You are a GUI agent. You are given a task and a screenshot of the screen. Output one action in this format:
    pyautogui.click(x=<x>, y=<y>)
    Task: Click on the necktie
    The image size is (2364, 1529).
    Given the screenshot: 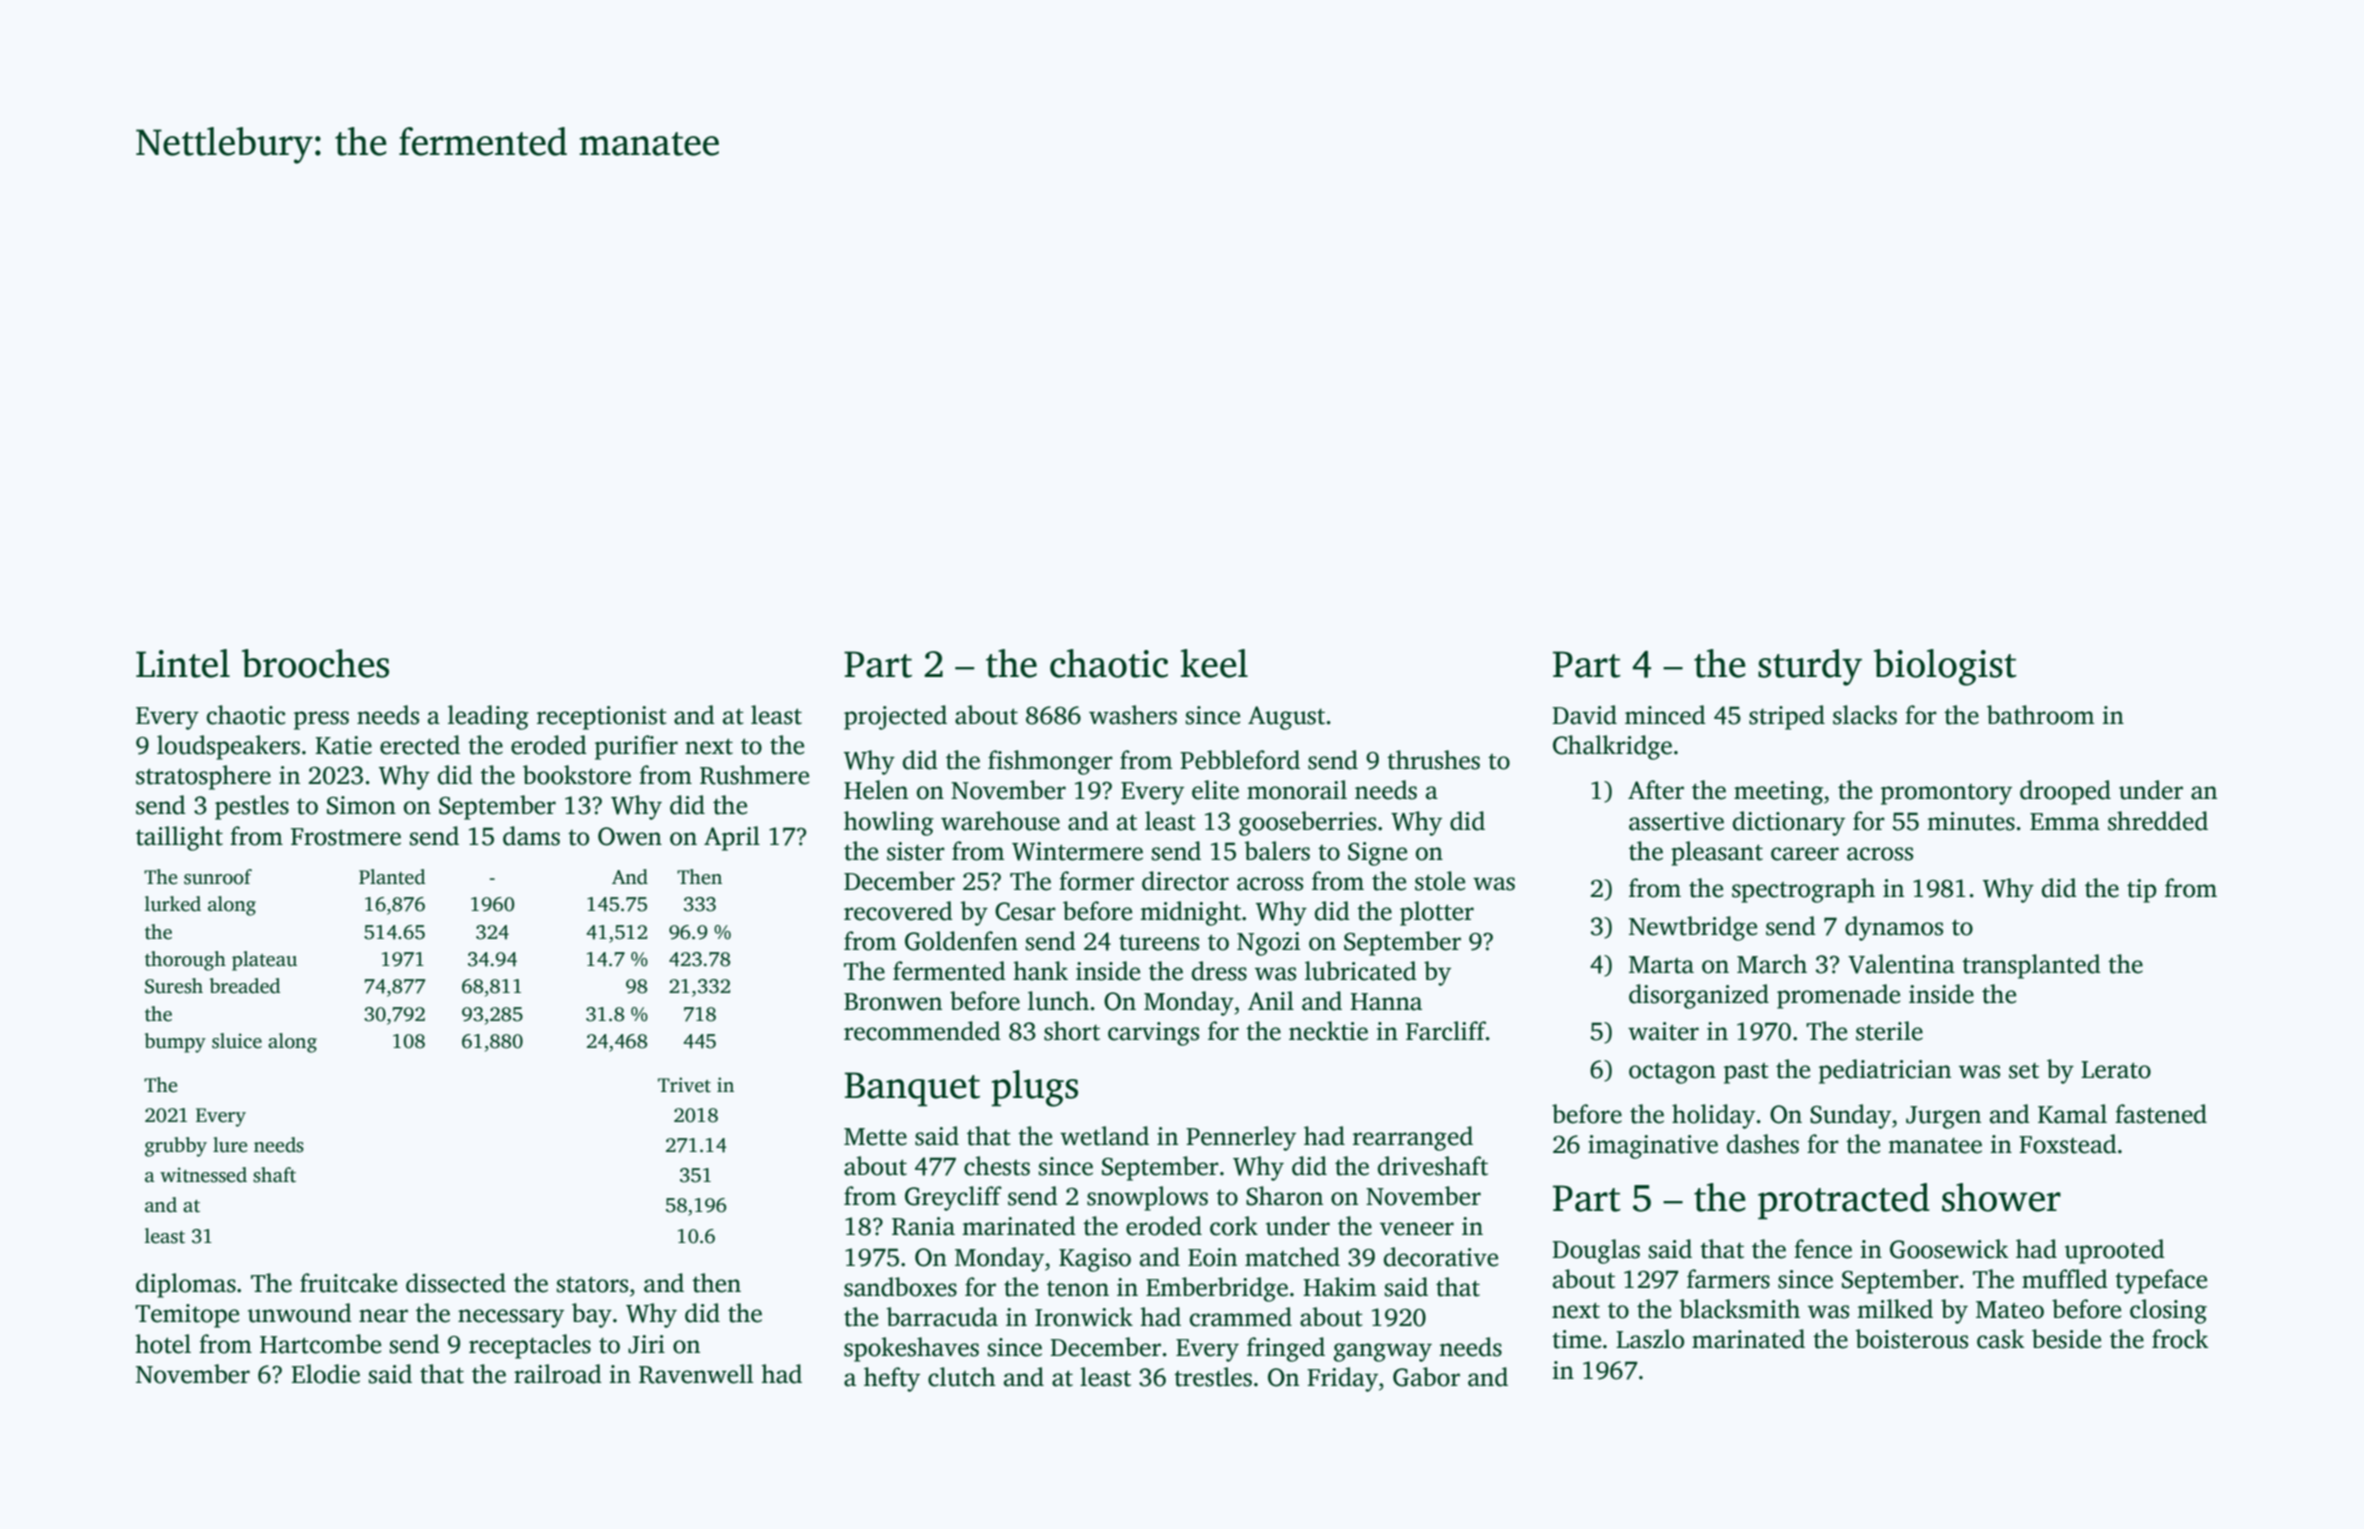 What is the action you would take?
    pyautogui.click(x=1328, y=1031)
